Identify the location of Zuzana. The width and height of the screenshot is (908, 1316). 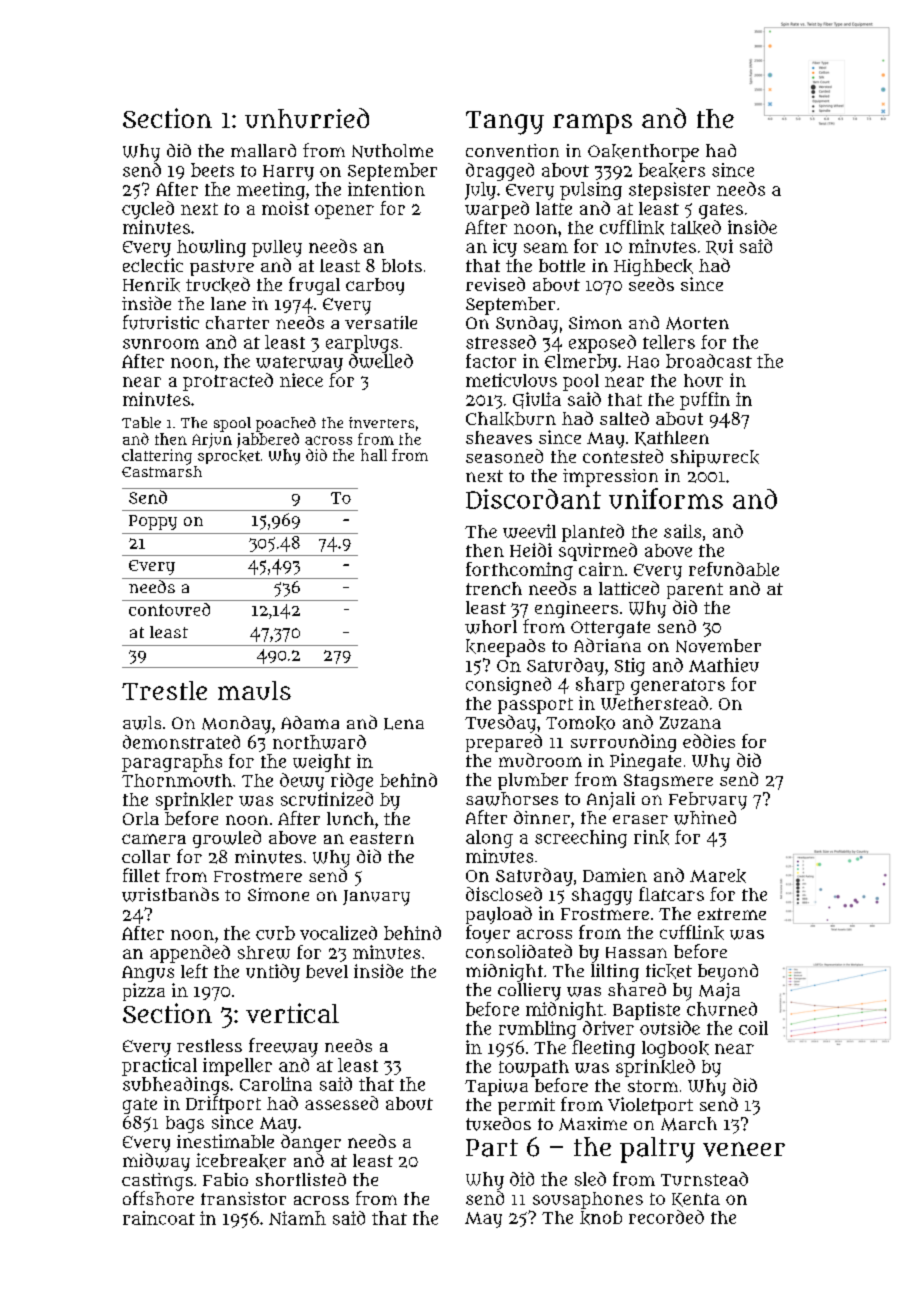
(690, 722).
